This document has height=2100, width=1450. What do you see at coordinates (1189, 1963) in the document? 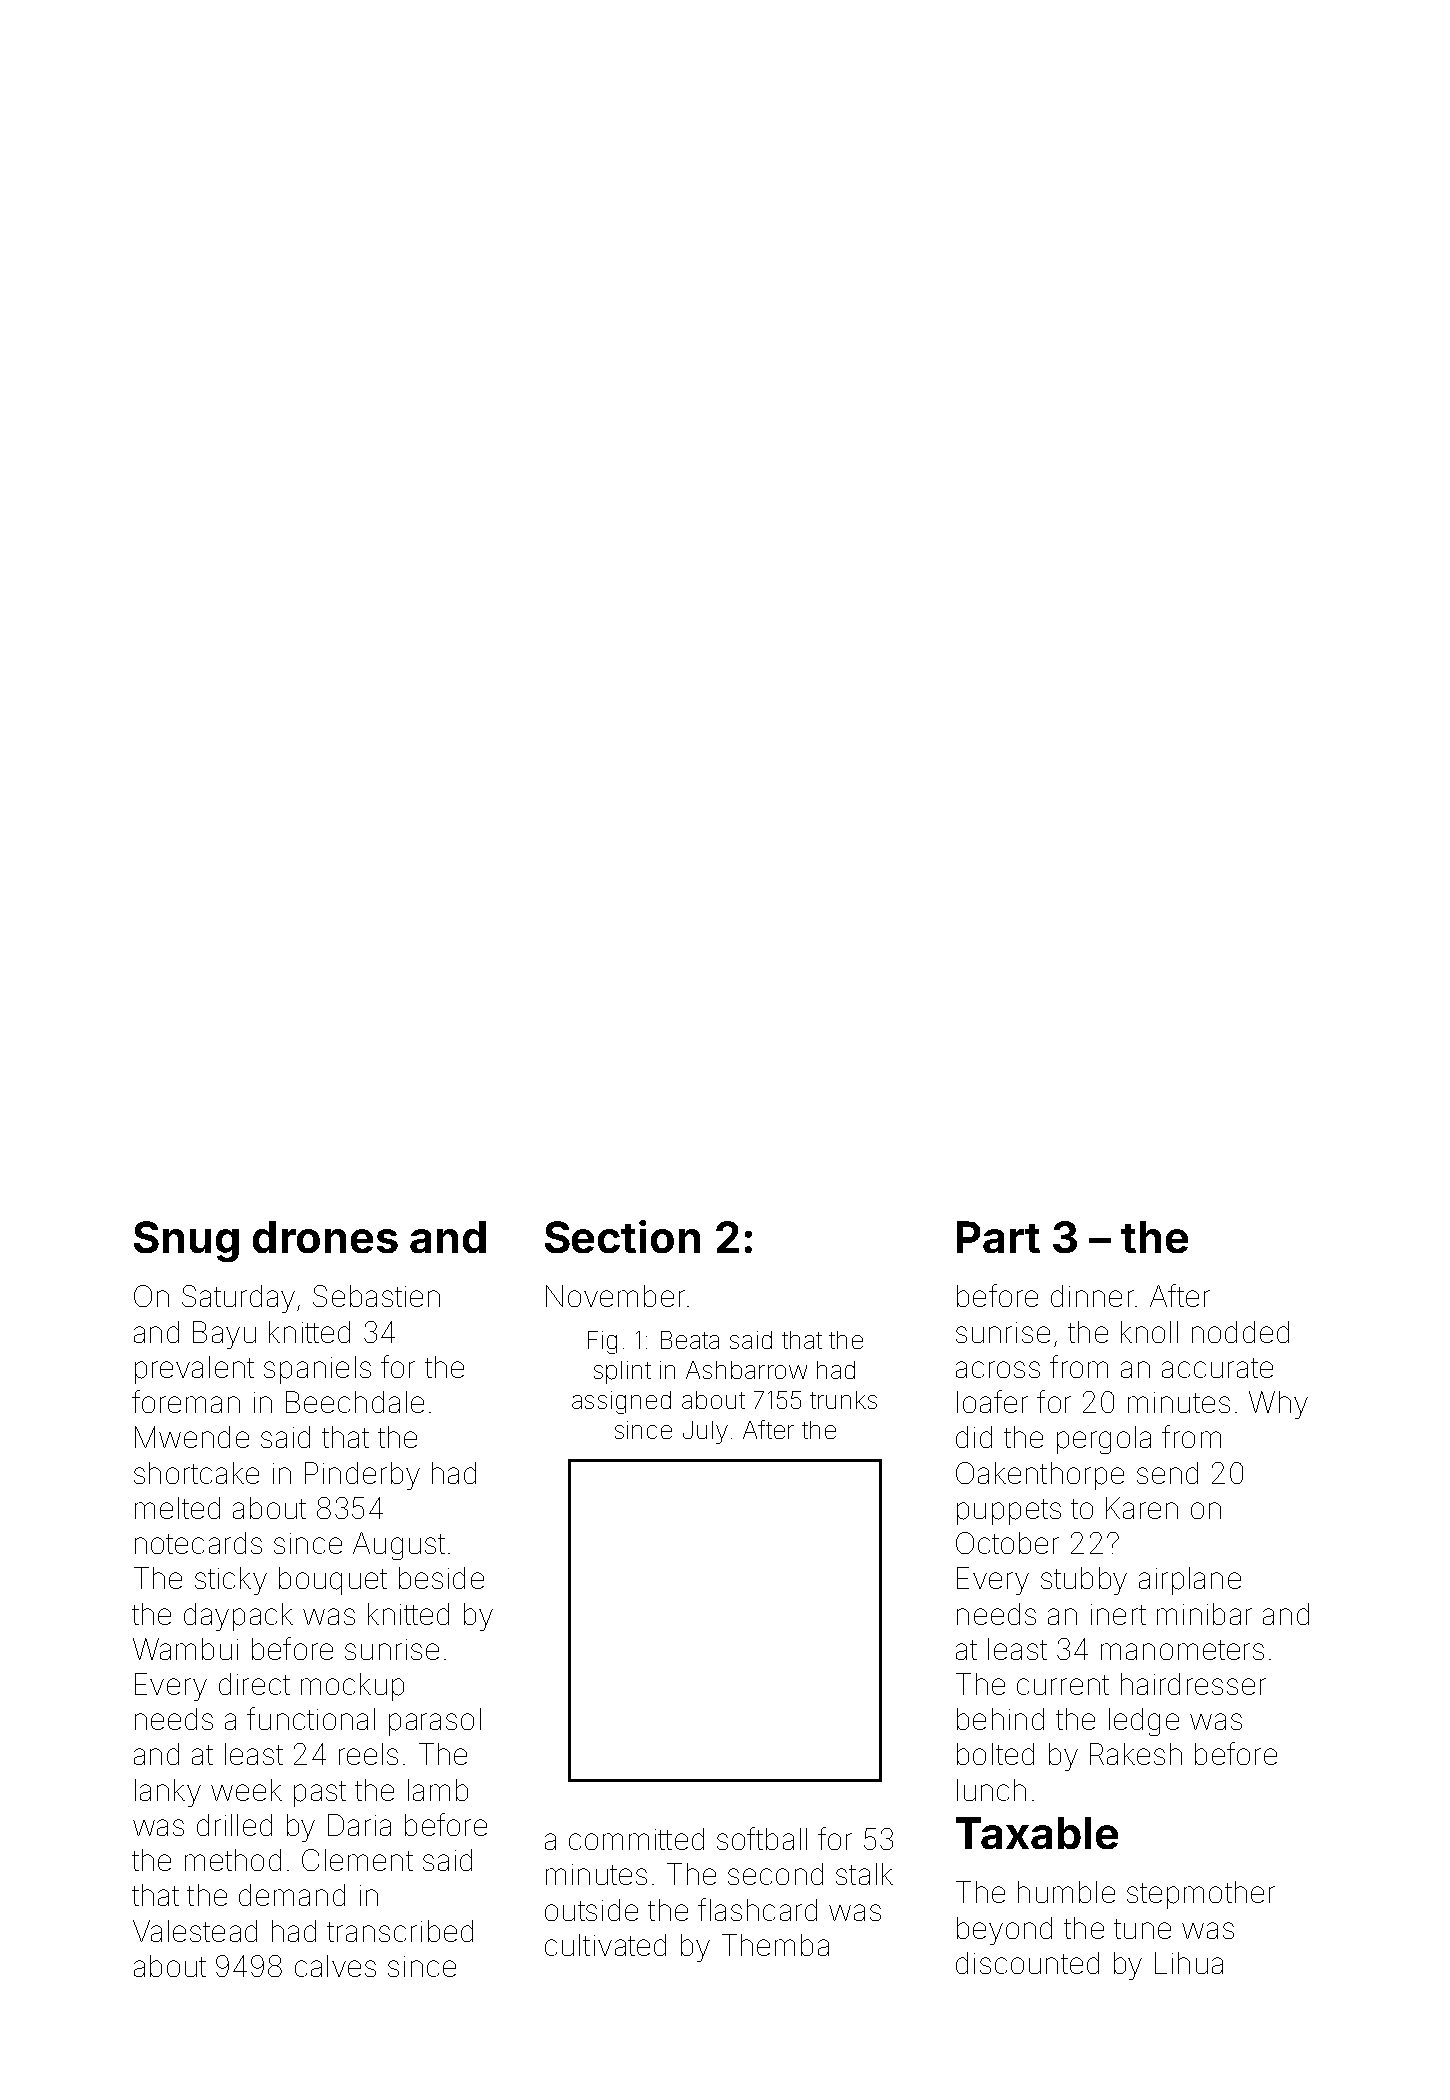
I see `Lihua` at bounding box center [1189, 1963].
